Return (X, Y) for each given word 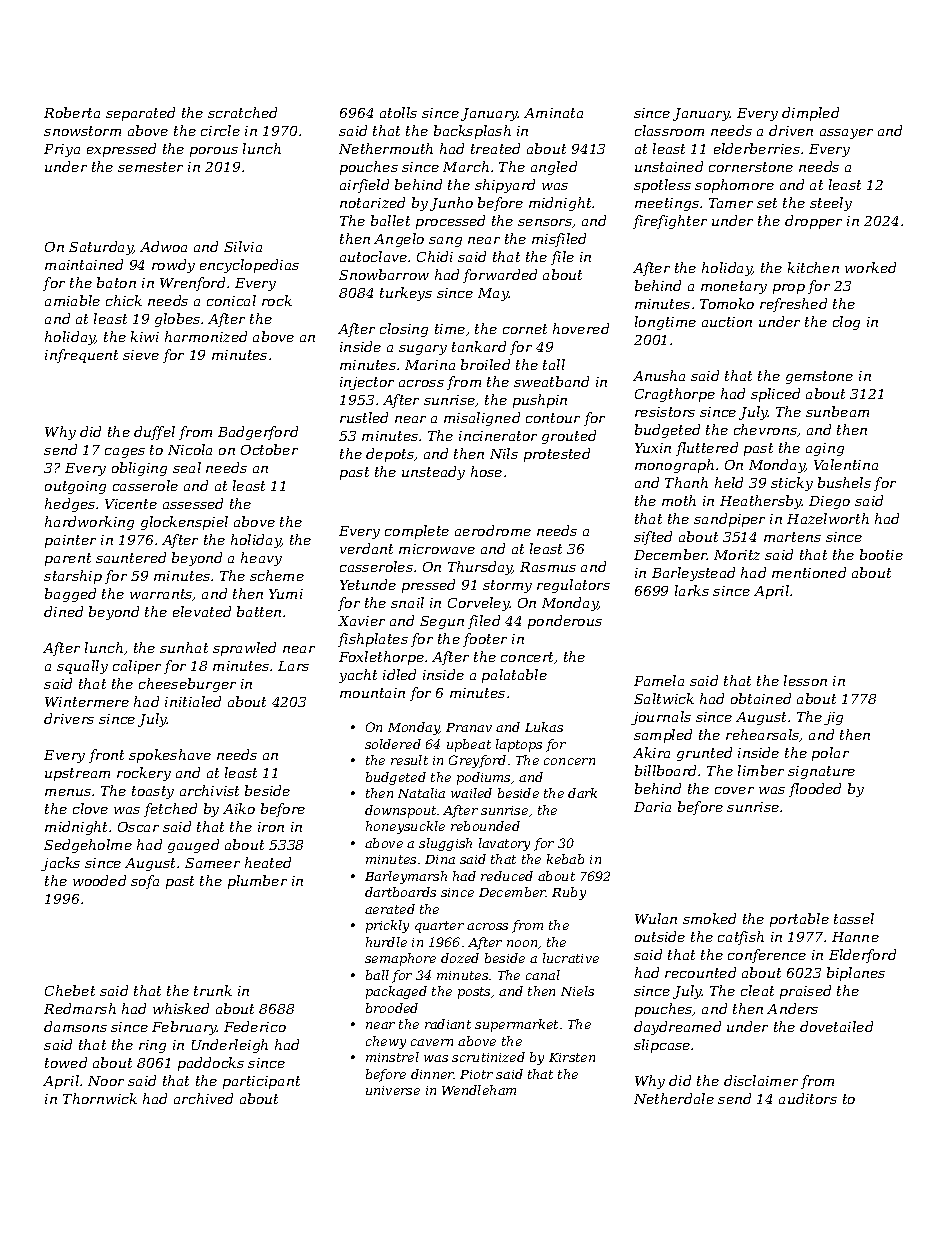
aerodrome (493, 530)
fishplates (373, 640)
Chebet (70, 990)
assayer (846, 134)
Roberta (72, 112)
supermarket (516, 1025)
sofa (145, 882)
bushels (844, 482)
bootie (881, 554)
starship (73, 577)
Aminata (553, 113)
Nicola (190, 449)
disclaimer (761, 1080)
